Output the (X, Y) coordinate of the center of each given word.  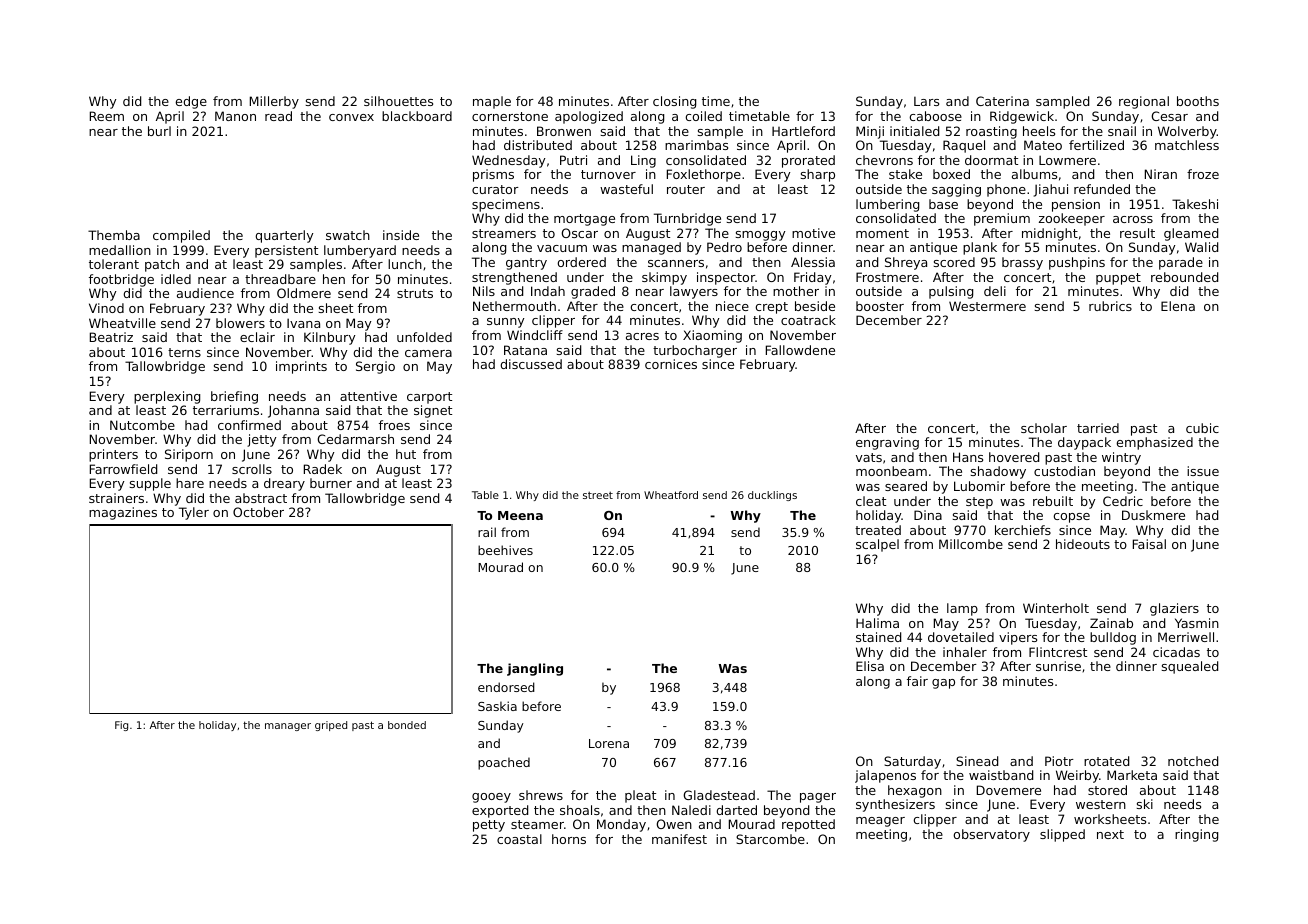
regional (1144, 102)
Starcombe (770, 839)
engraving (887, 443)
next (1110, 834)
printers (113, 455)
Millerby (274, 102)
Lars (926, 101)
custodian (1064, 471)
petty (489, 826)
